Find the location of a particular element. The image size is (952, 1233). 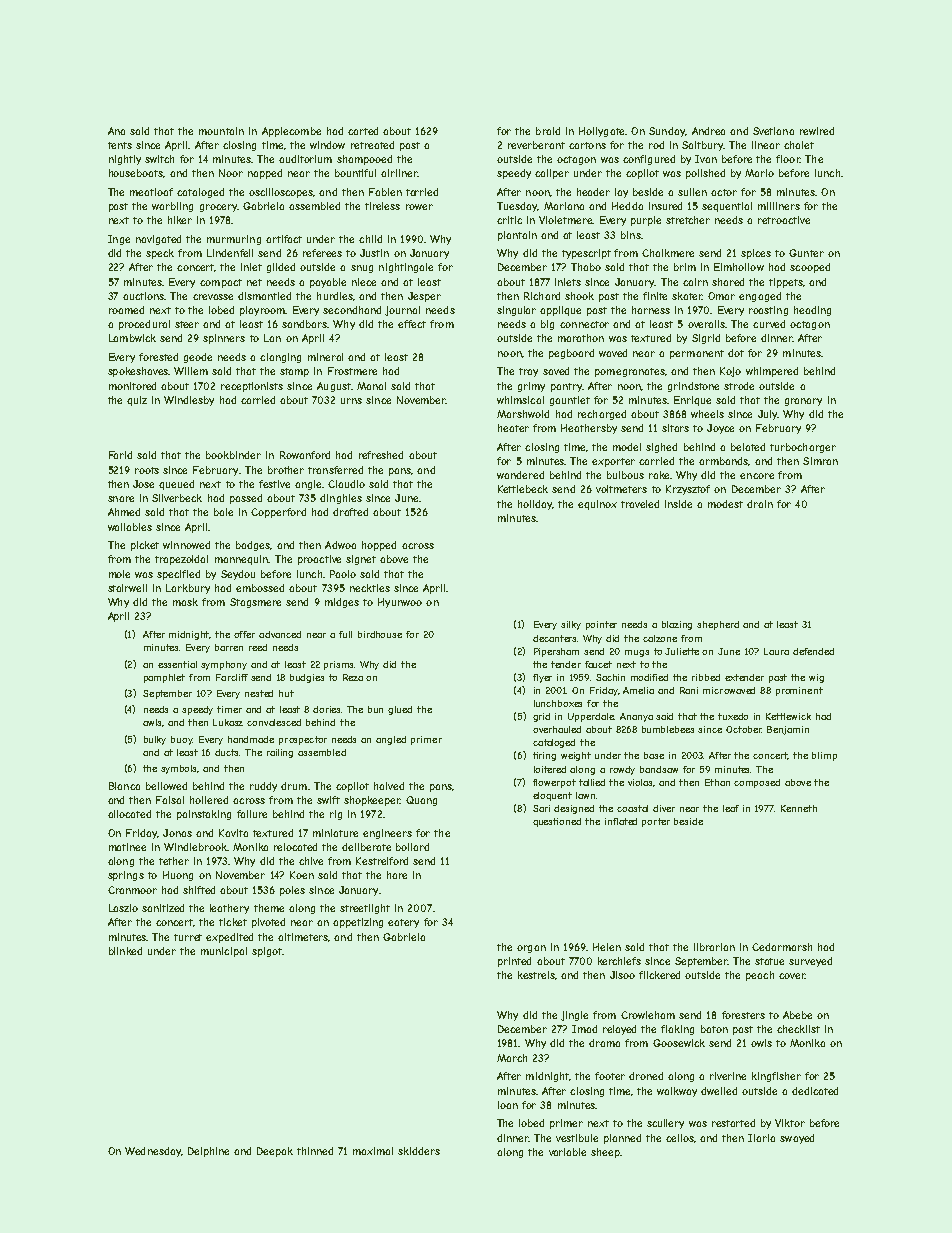

sitars is located at coordinates (675, 428).
